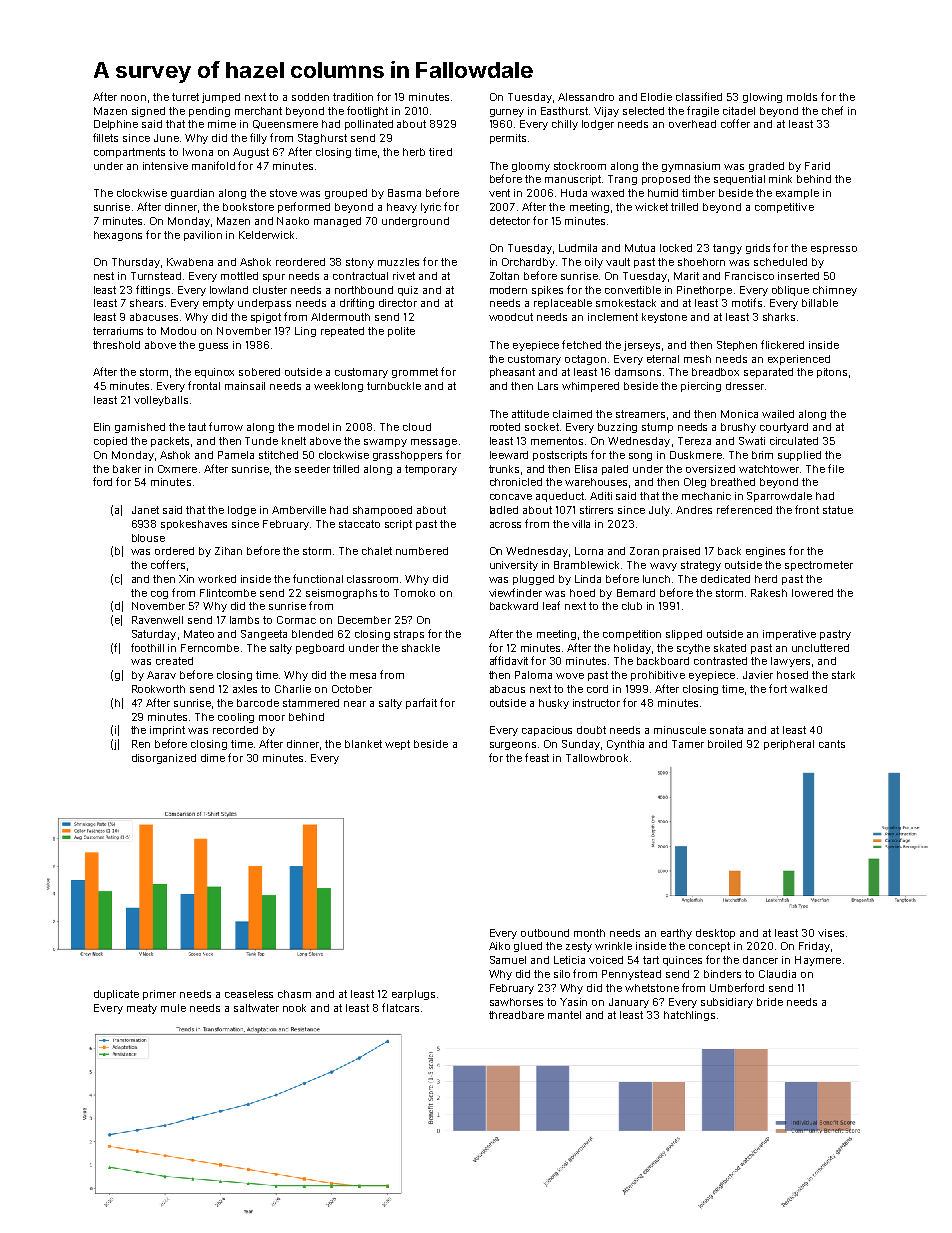 The image size is (952, 1233). I want to click on blanket, so click(363, 744).
